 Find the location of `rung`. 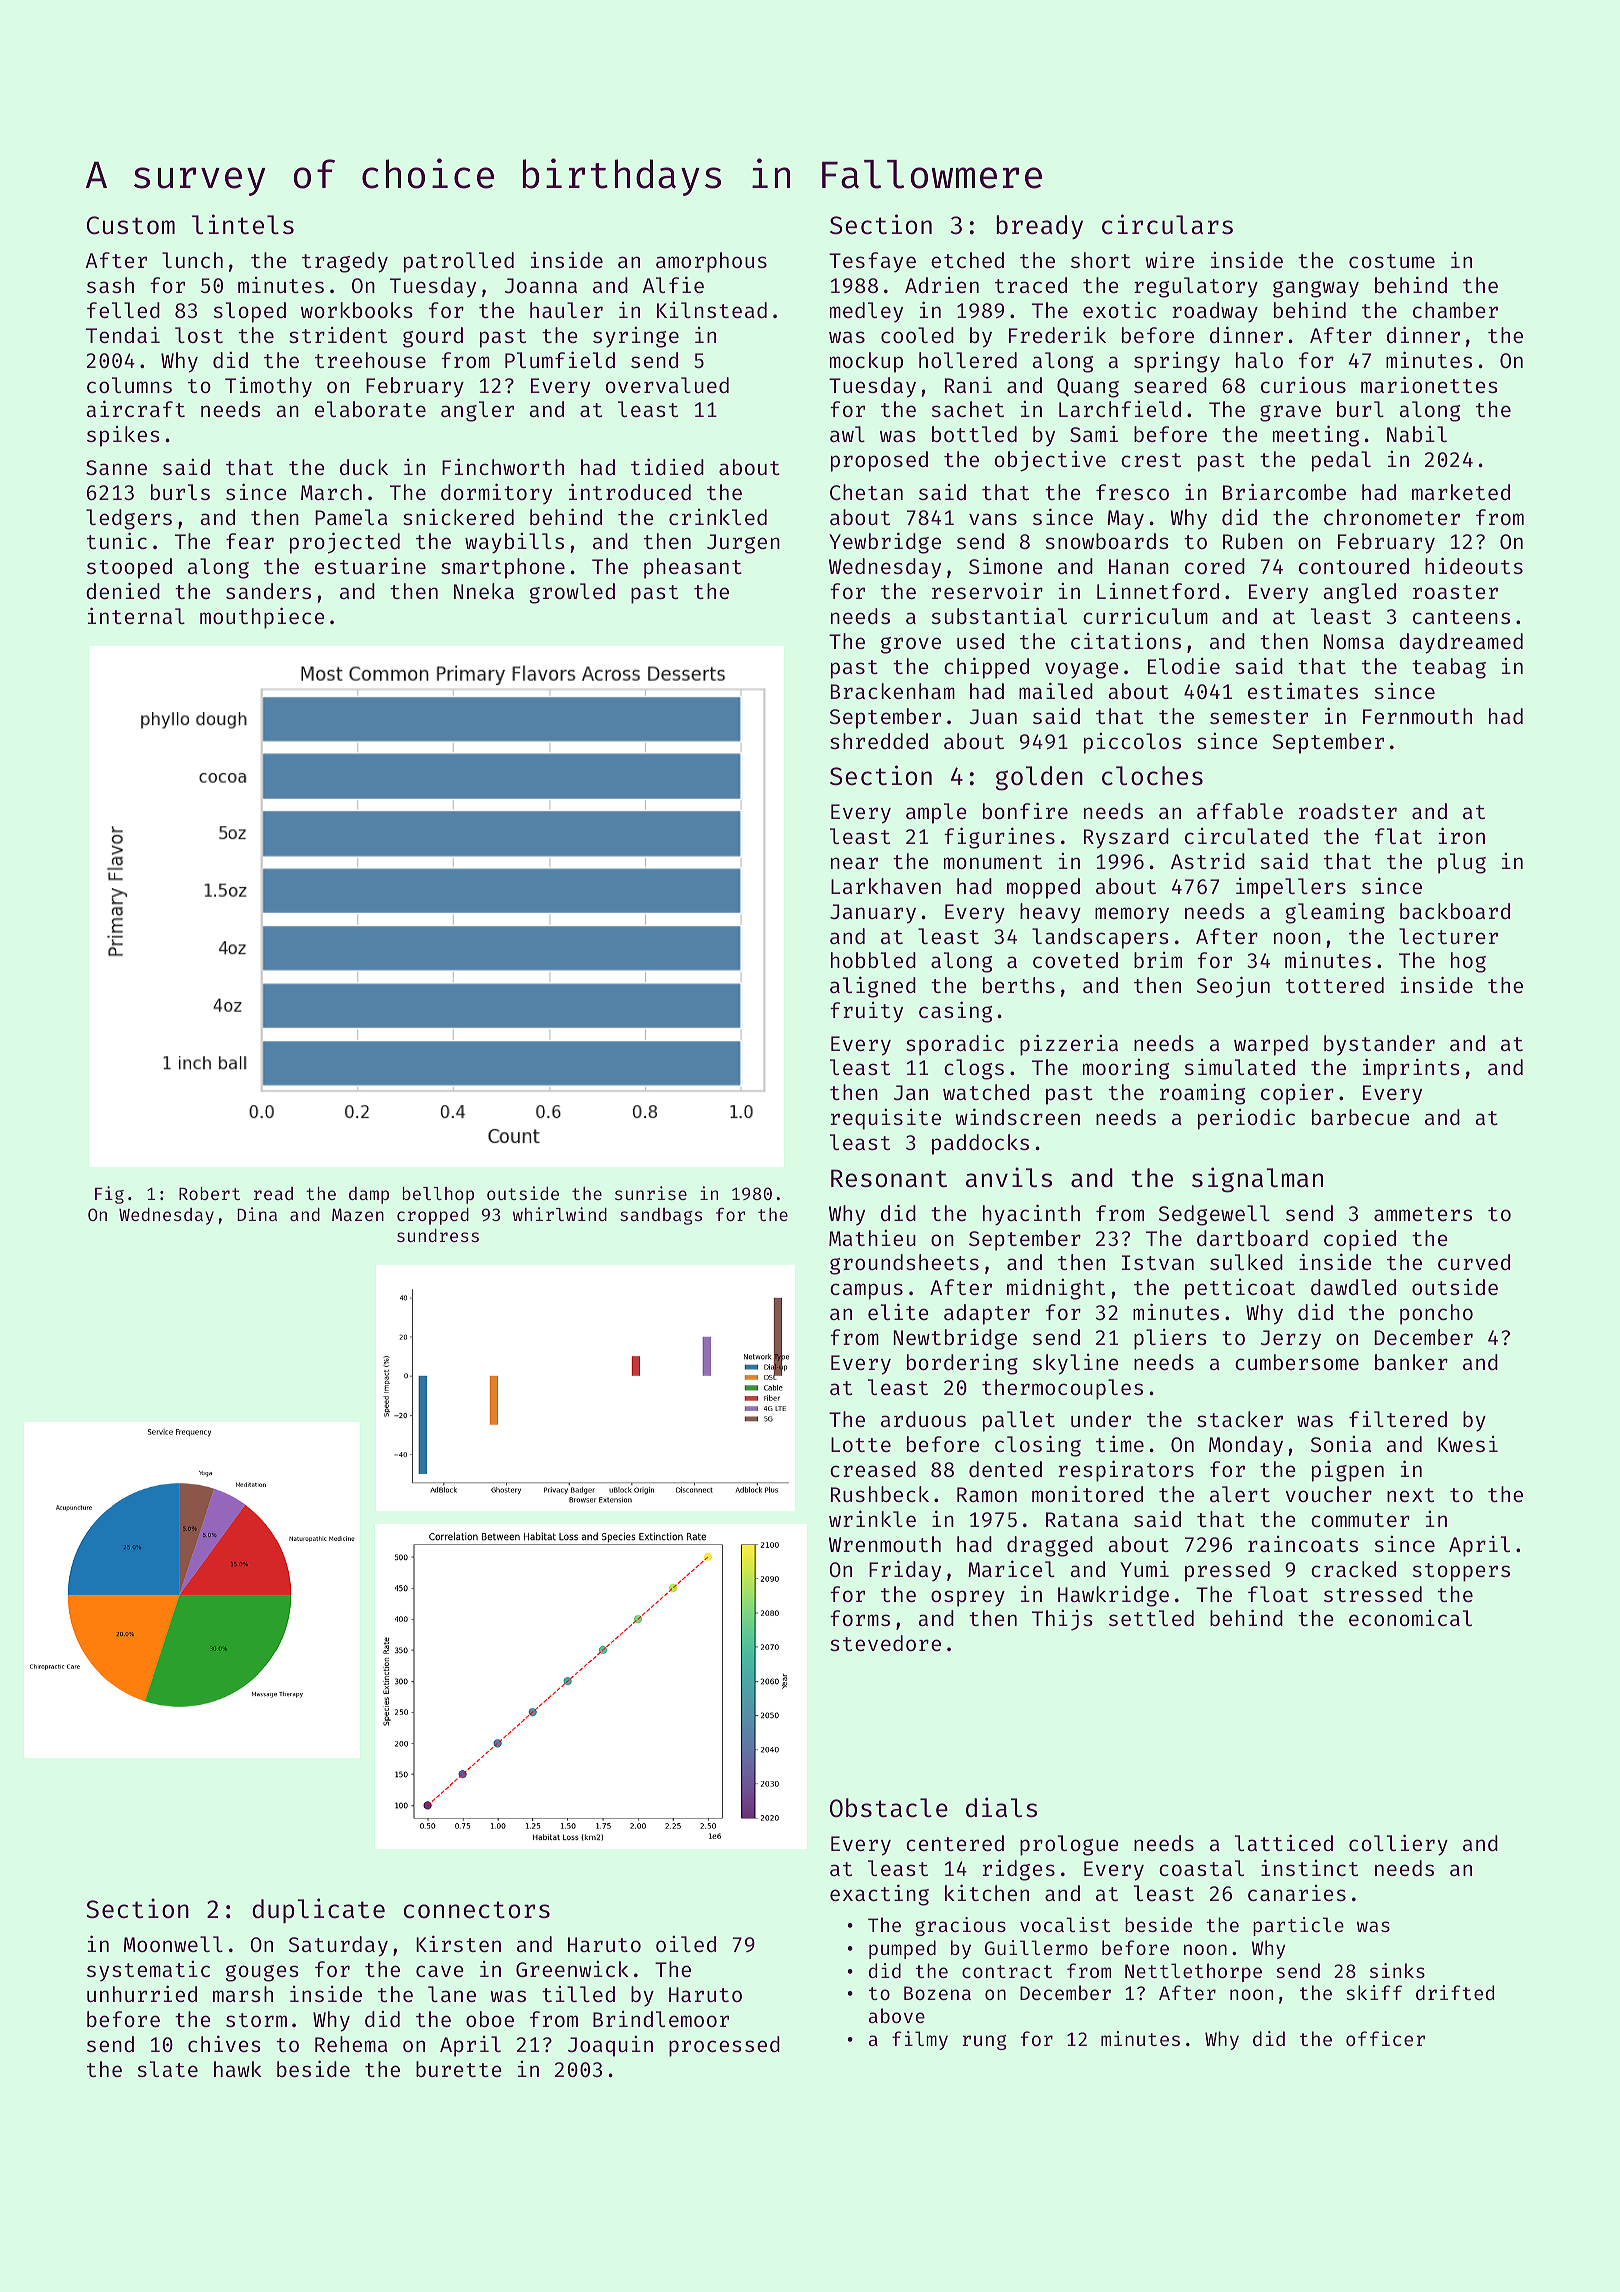

rung is located at coordinates (985, 2042).
